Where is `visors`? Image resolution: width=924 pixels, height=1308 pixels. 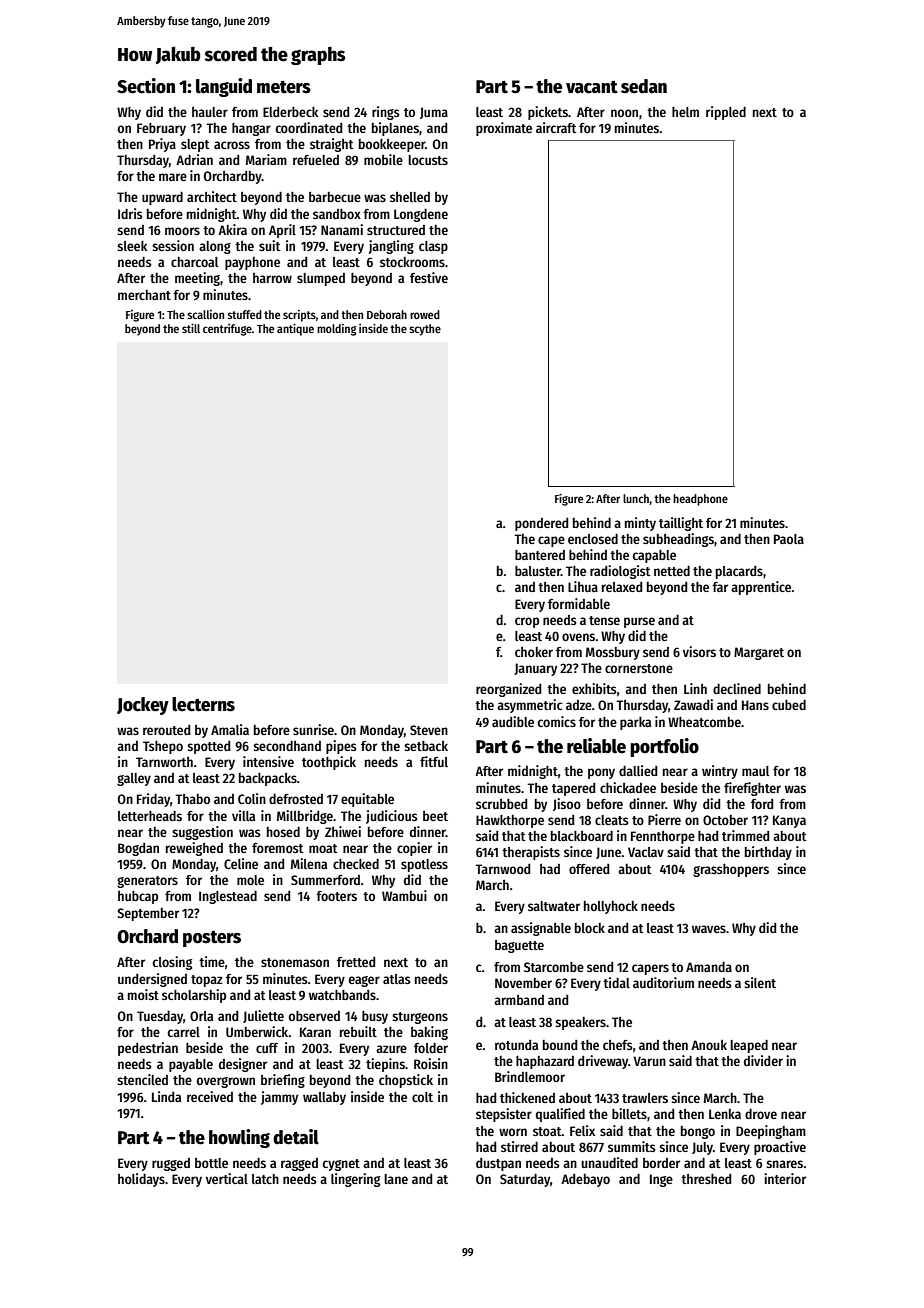 visors is located at coordinates (699, 651).
